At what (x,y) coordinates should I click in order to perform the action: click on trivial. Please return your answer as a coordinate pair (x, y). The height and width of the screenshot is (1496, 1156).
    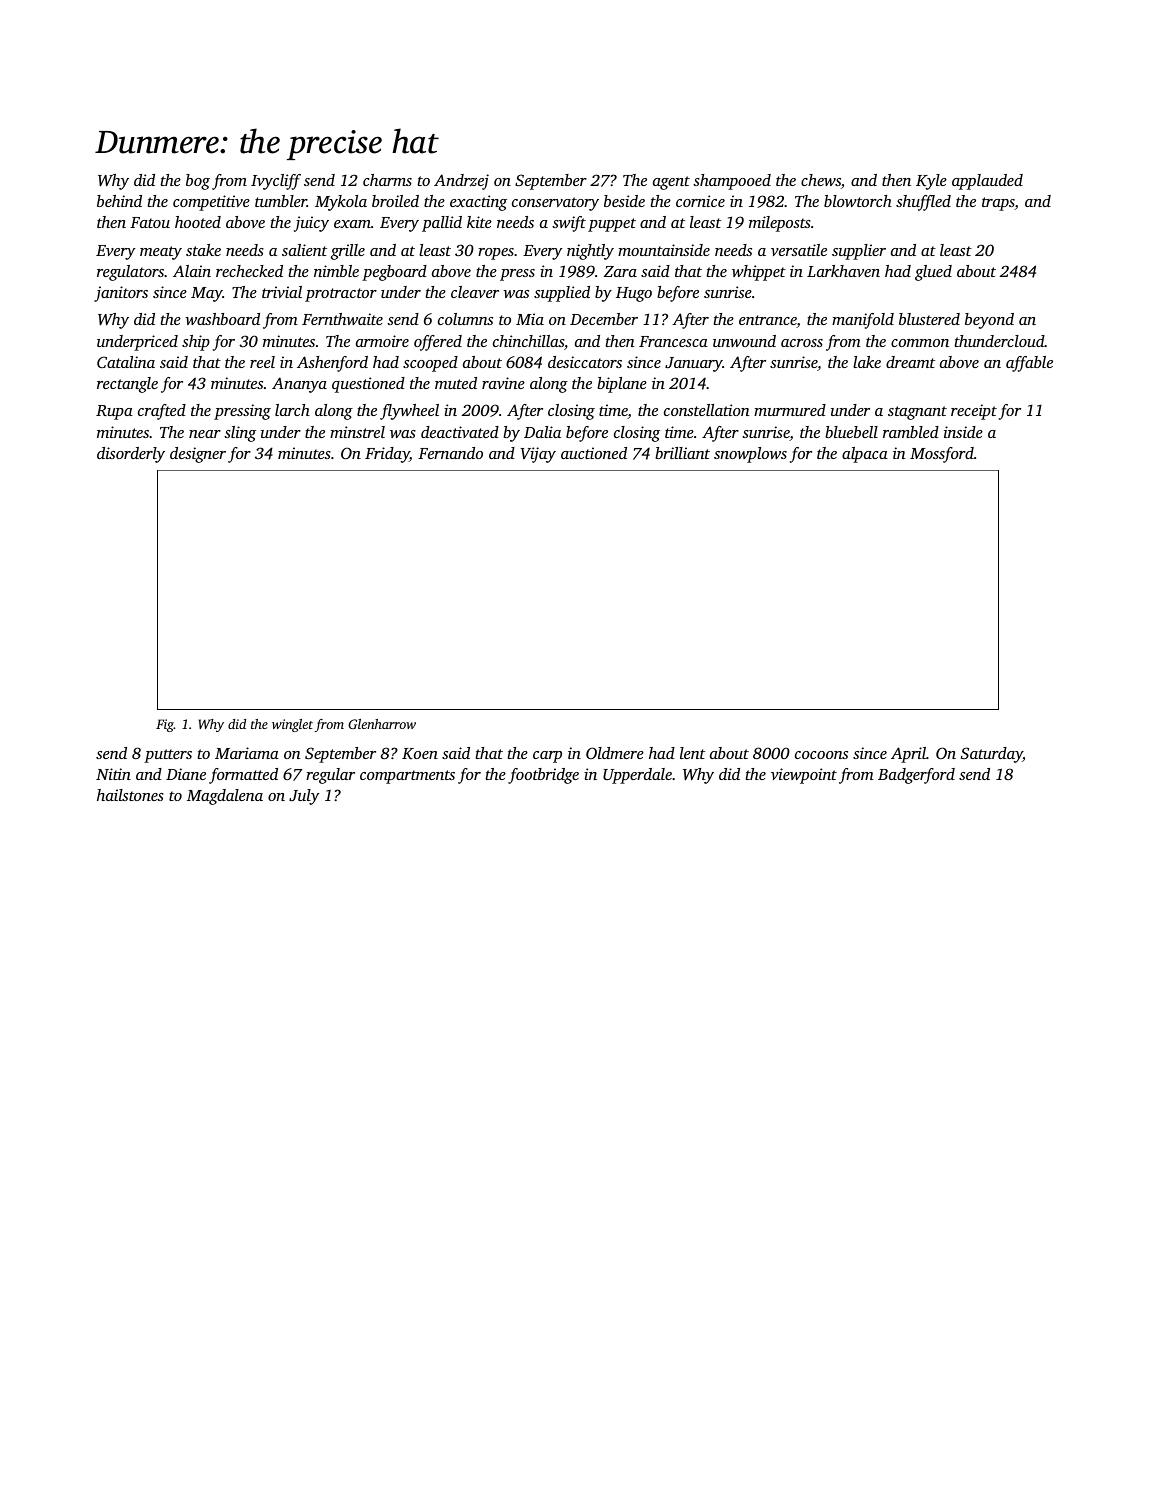
    Looking at the image, I should click on (282, 292).
